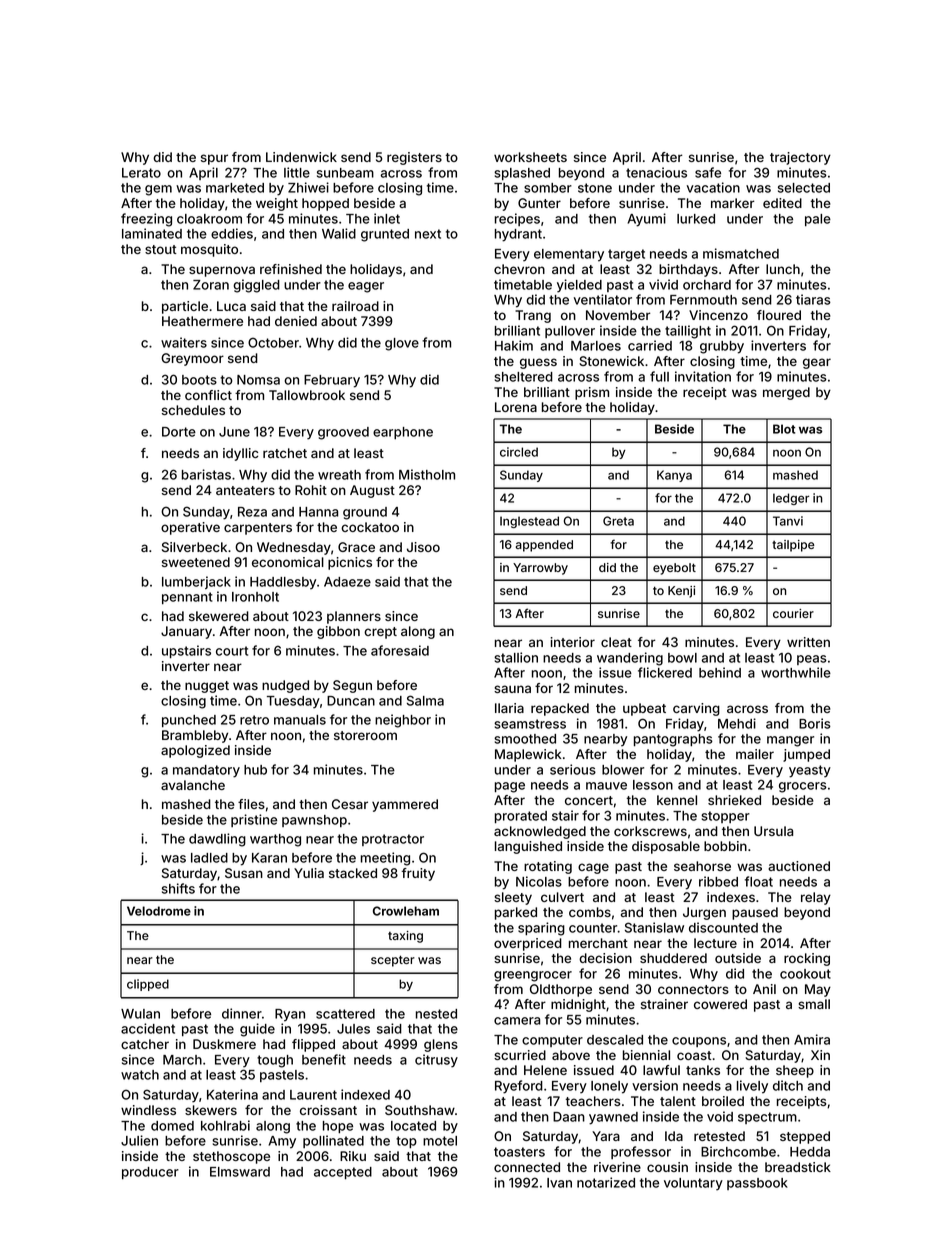 This image has width=952, height=1233. I want to click on trajectory, so click(800, 158).
